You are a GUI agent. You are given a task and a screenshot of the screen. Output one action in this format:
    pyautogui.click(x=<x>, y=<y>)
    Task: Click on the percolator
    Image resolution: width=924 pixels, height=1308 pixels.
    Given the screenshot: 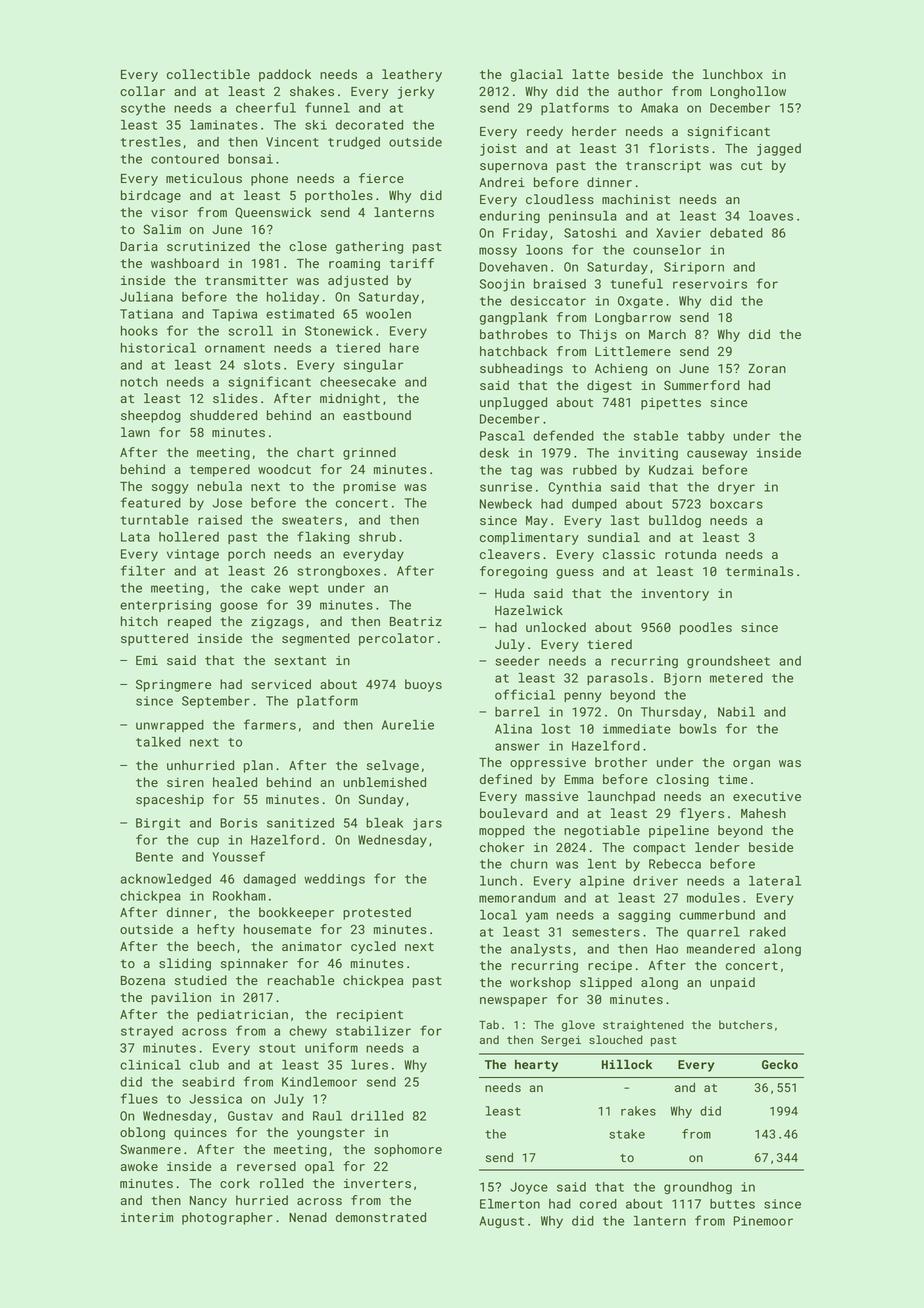 What is the action you would take?
    pyautogui.click(x=396, y=639)
